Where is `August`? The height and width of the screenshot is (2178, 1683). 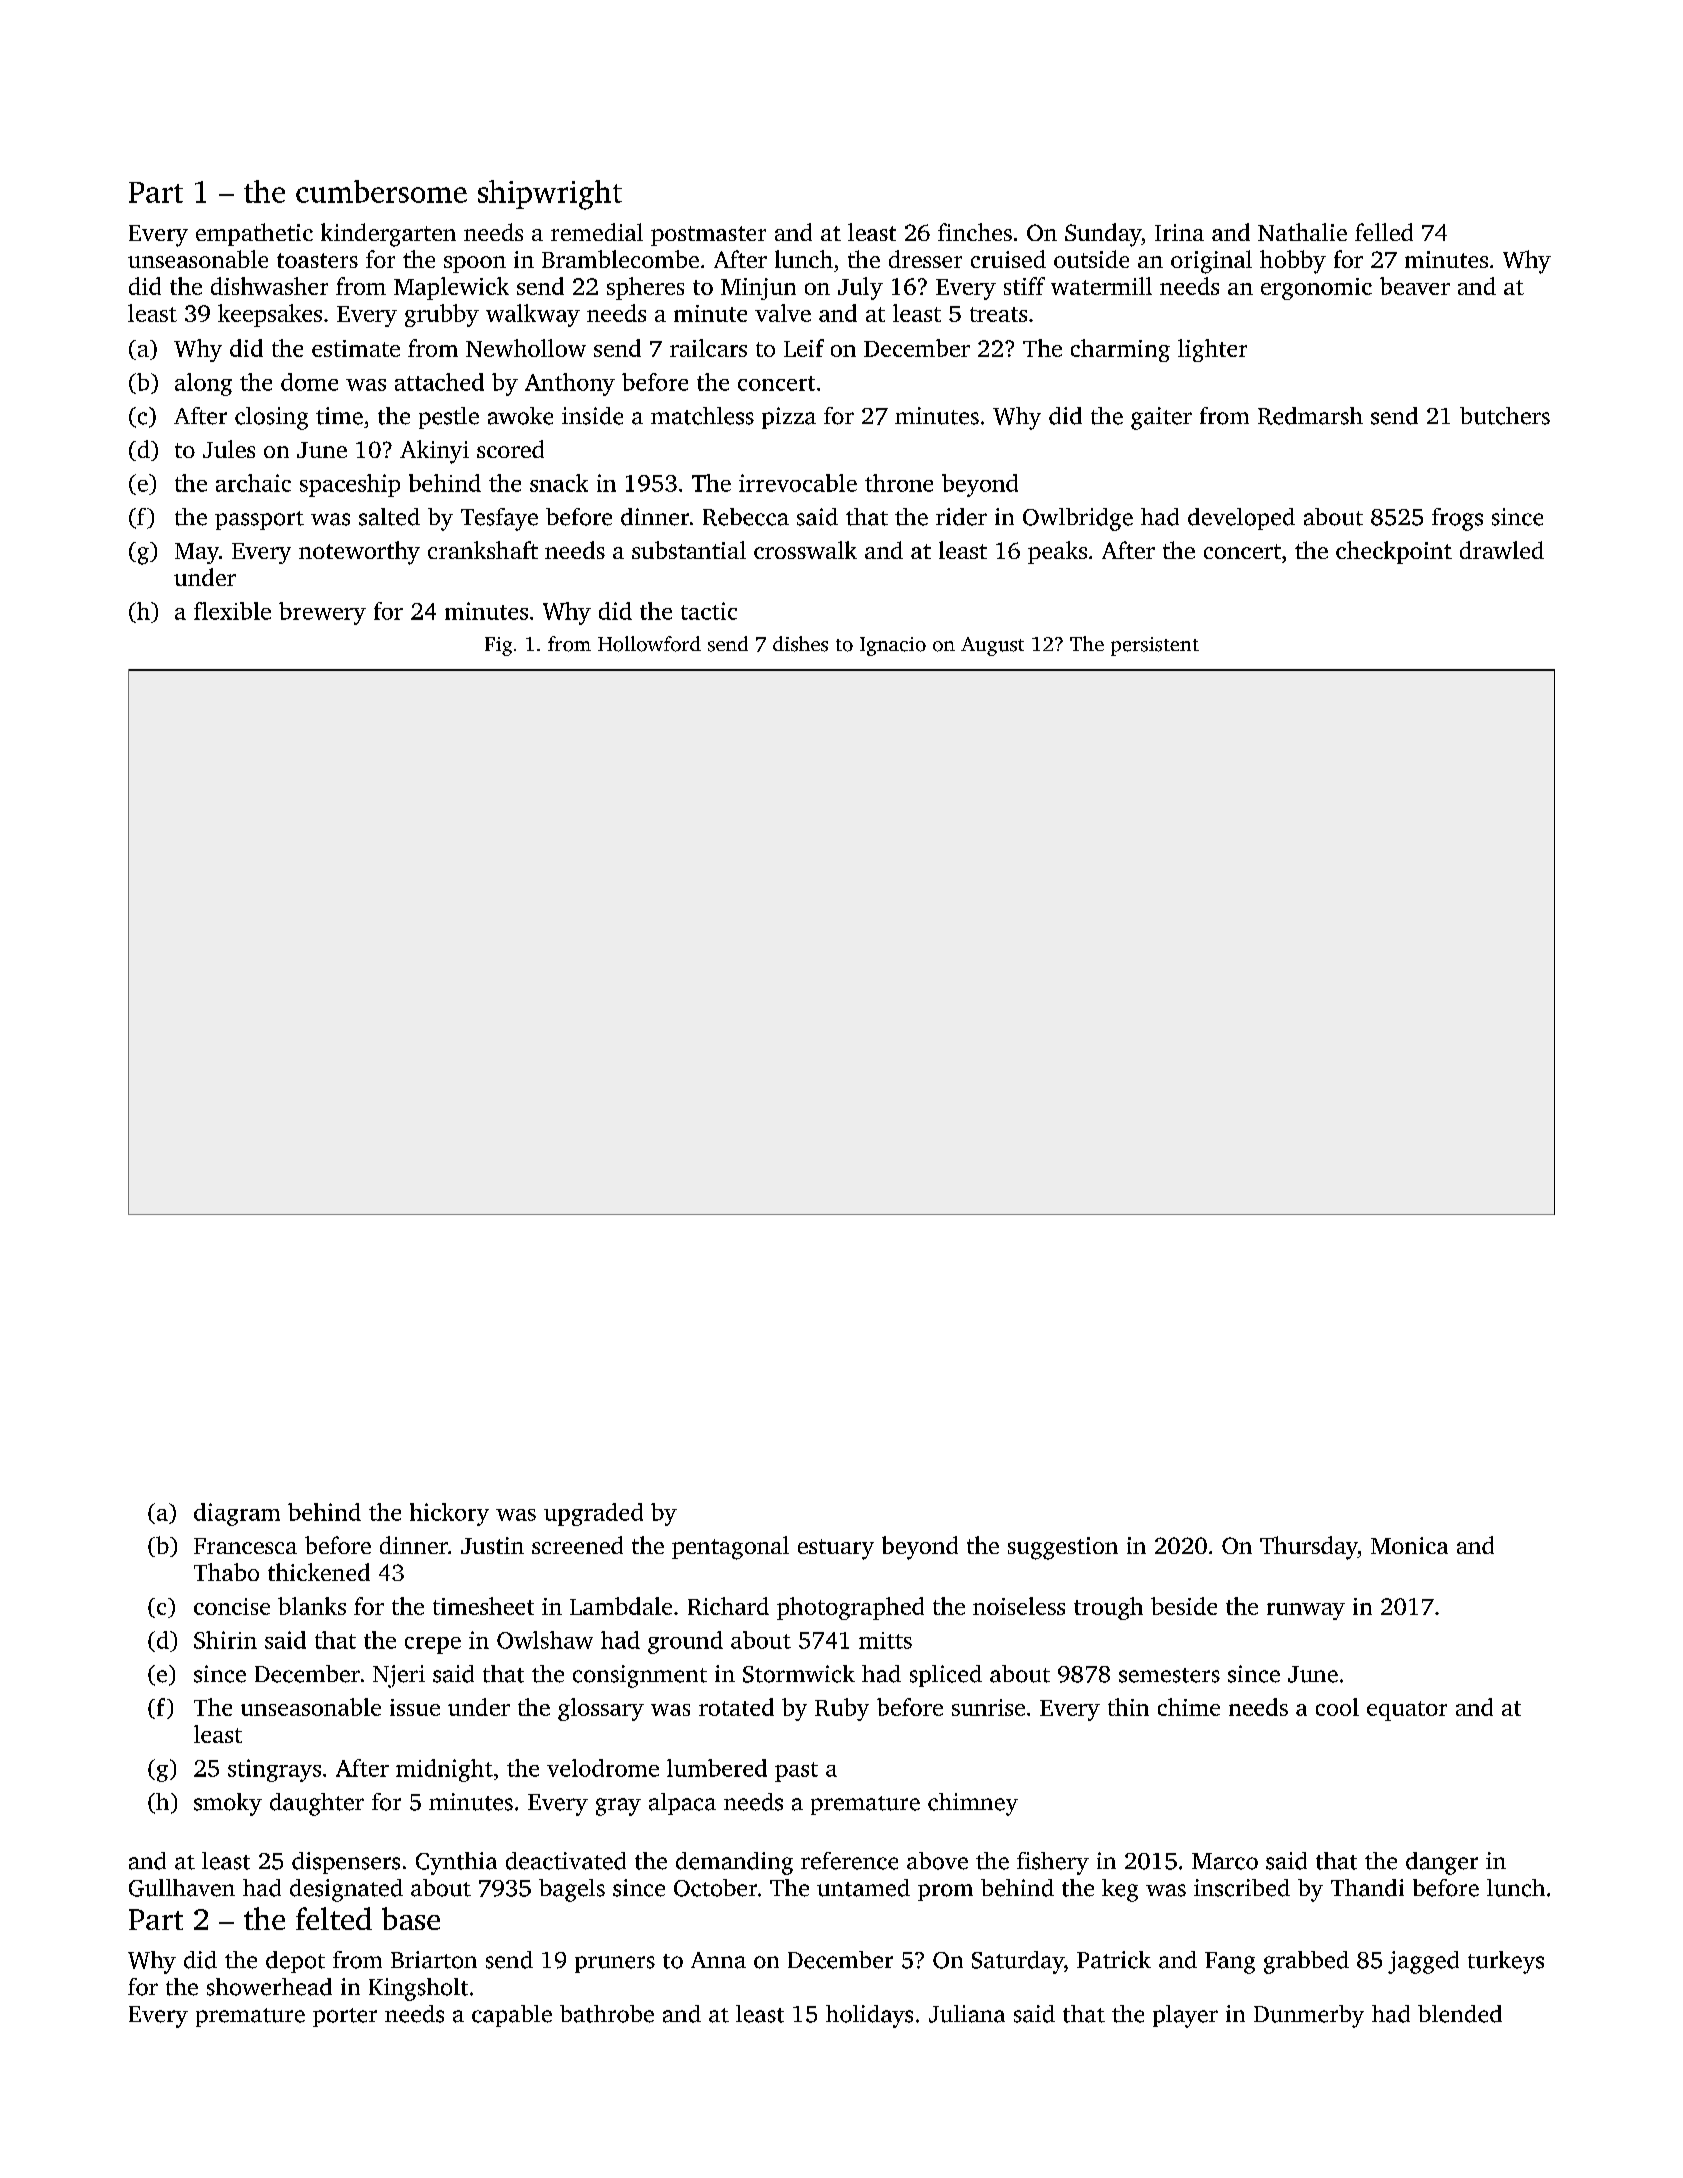
August is located at coordinates (992, 646).
